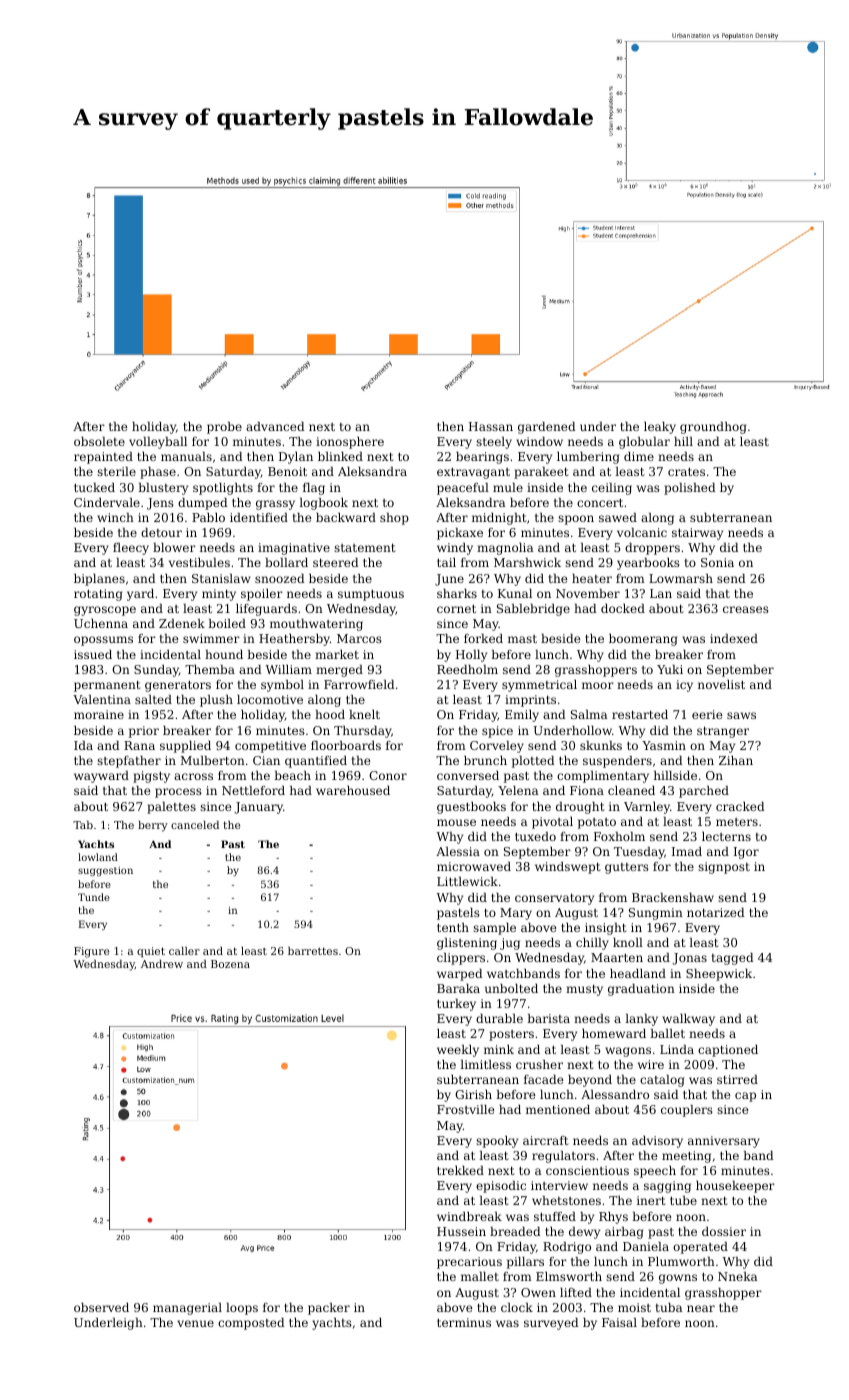 This document has height=1400, width=849. Describe the element at coordinates (660, 428) in the document. I see `leaky` at that location.
